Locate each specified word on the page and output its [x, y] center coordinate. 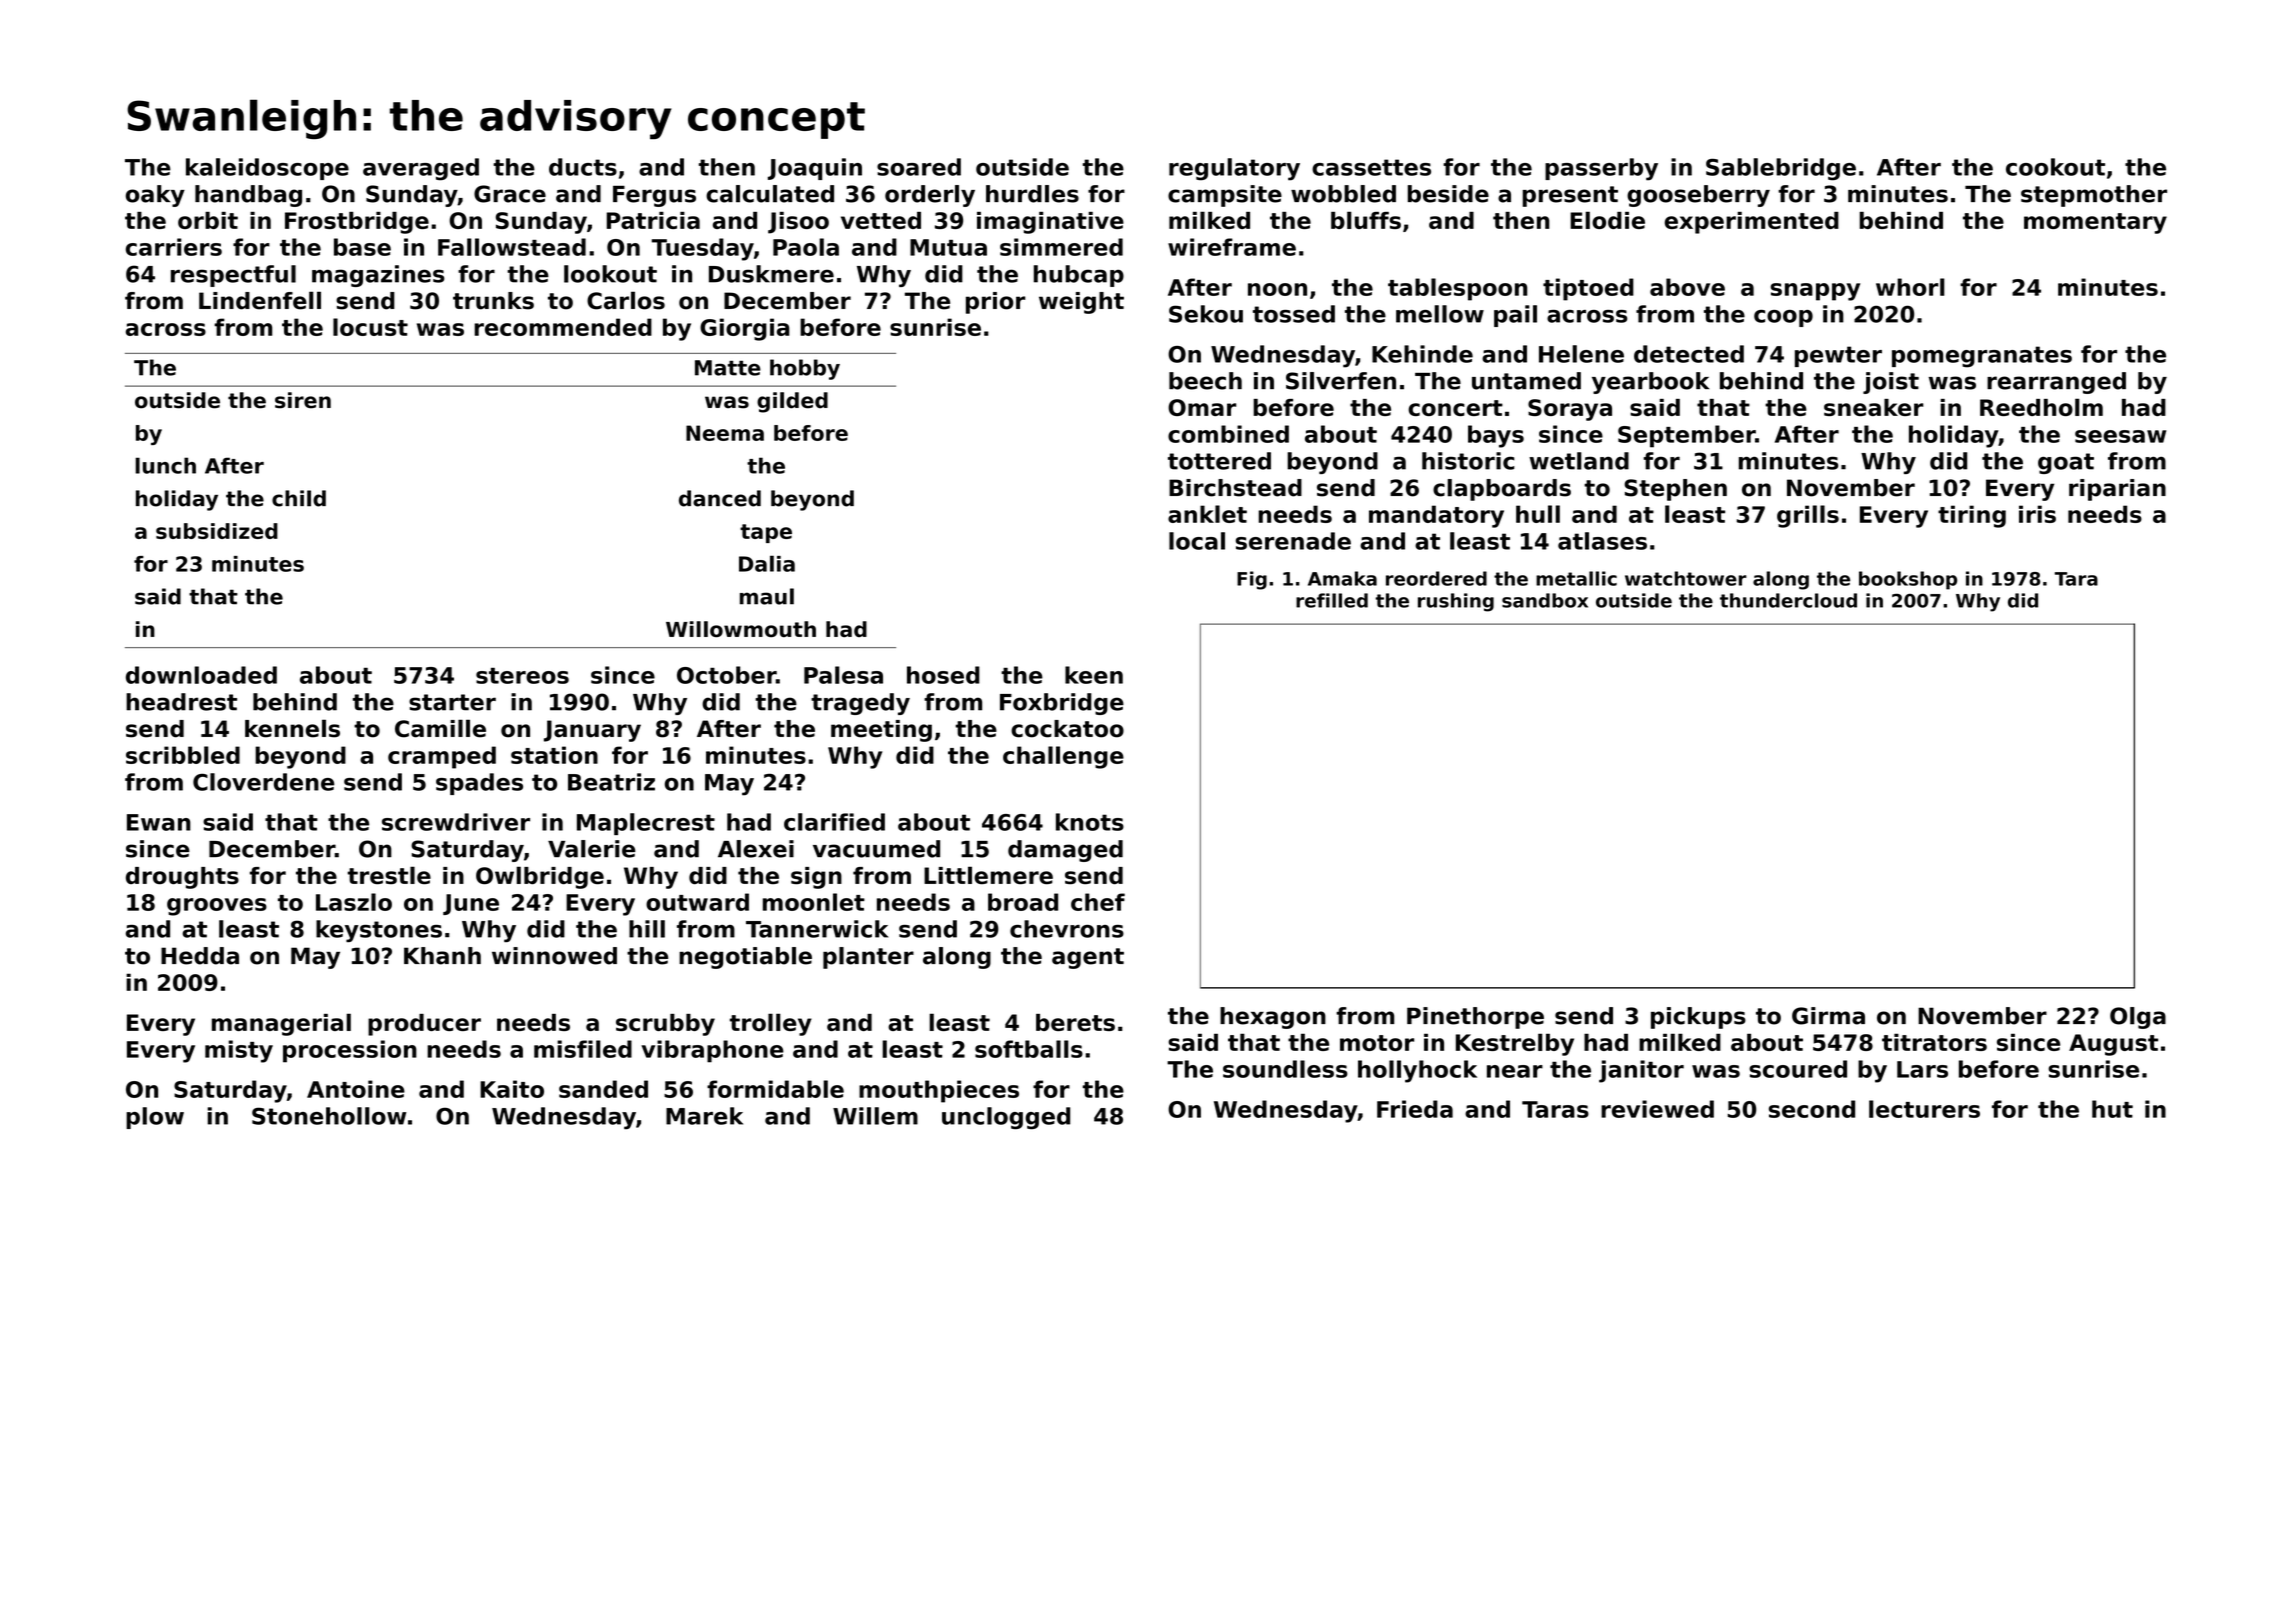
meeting [881, 731]
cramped [442, 757]
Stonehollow [329, 1116]
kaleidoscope [267, 169]
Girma [1828, 1016]
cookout [2055, 167]
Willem [875, 1116]
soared [919, 167]
